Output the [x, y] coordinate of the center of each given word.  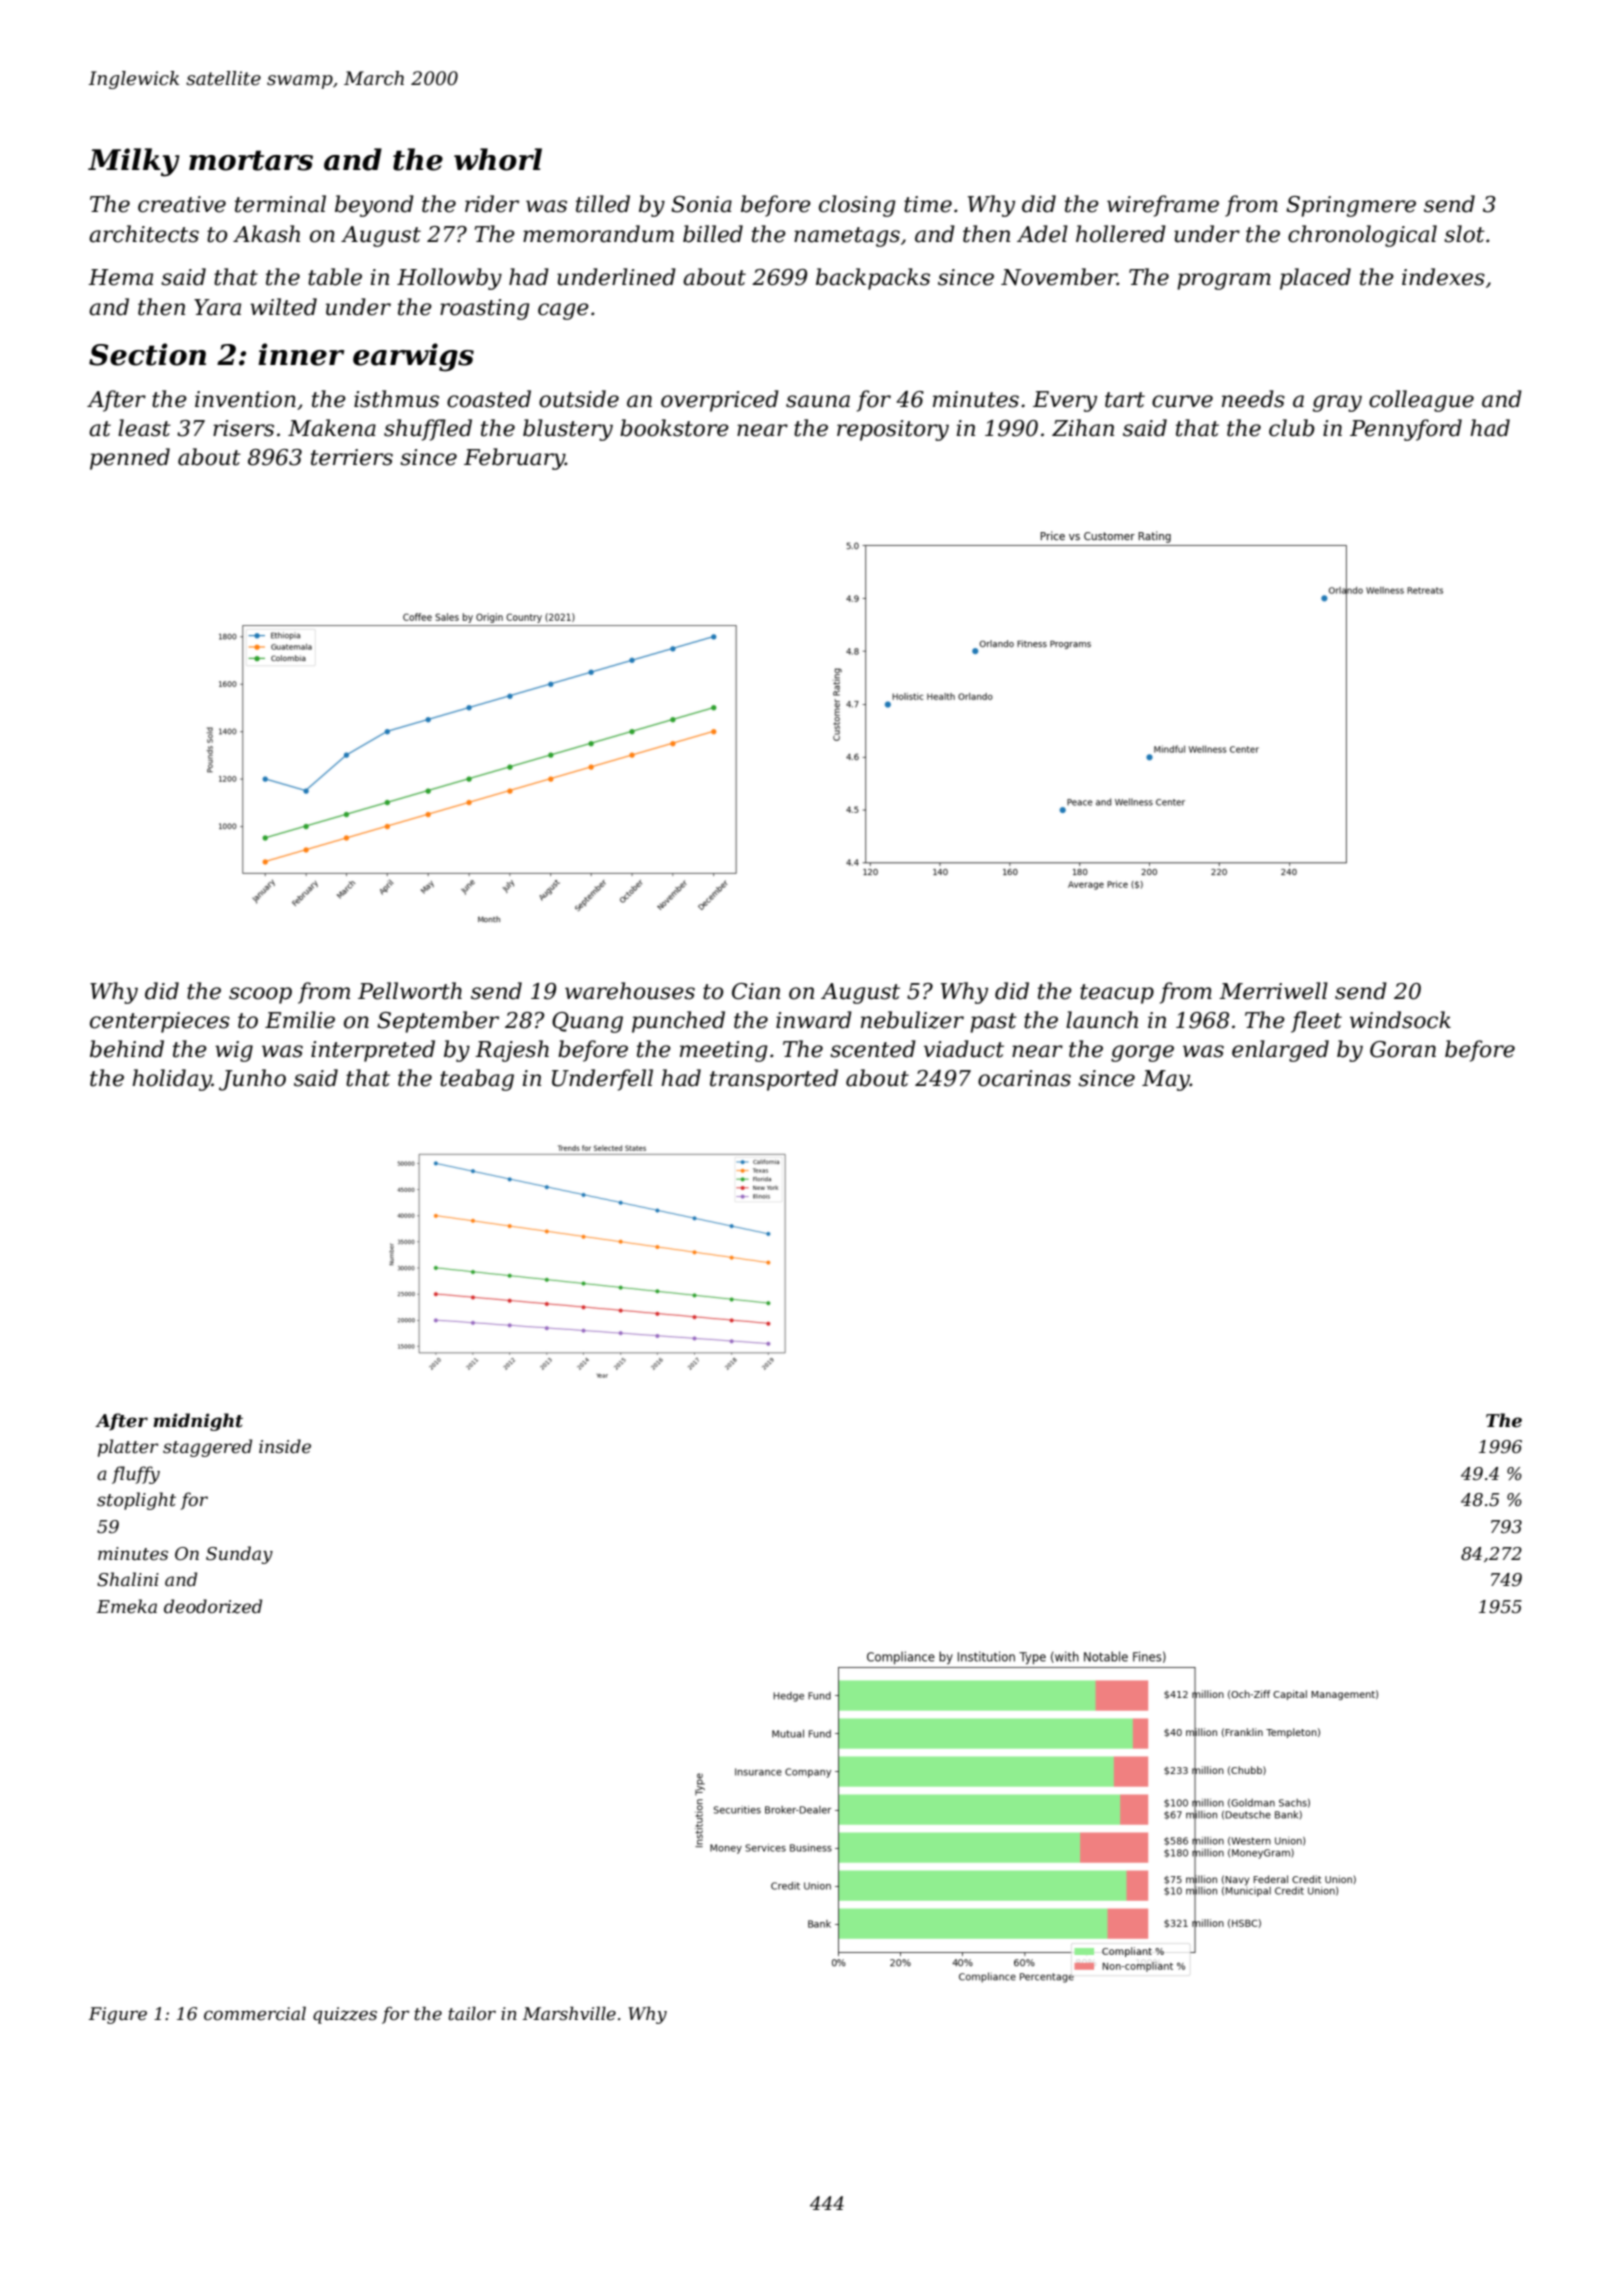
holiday [172, 1080]
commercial [255, 2013]
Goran [1403, 1049]
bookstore [674, 428]
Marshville [569, 2013]
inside [285, 1446]
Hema [120, 277]
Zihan [1083, 428]
